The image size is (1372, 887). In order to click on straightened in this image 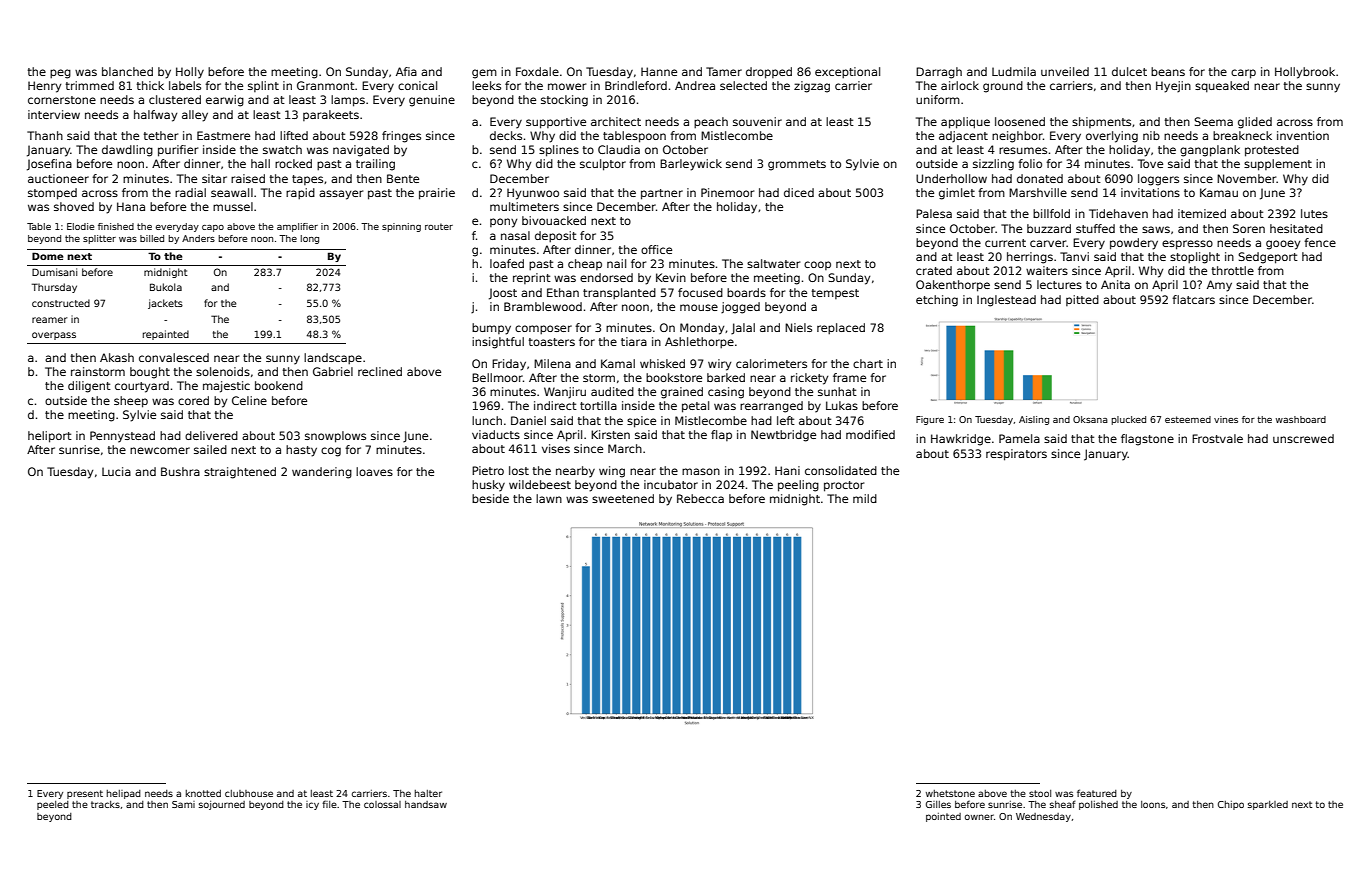, I will do `click(240, 473)`.
